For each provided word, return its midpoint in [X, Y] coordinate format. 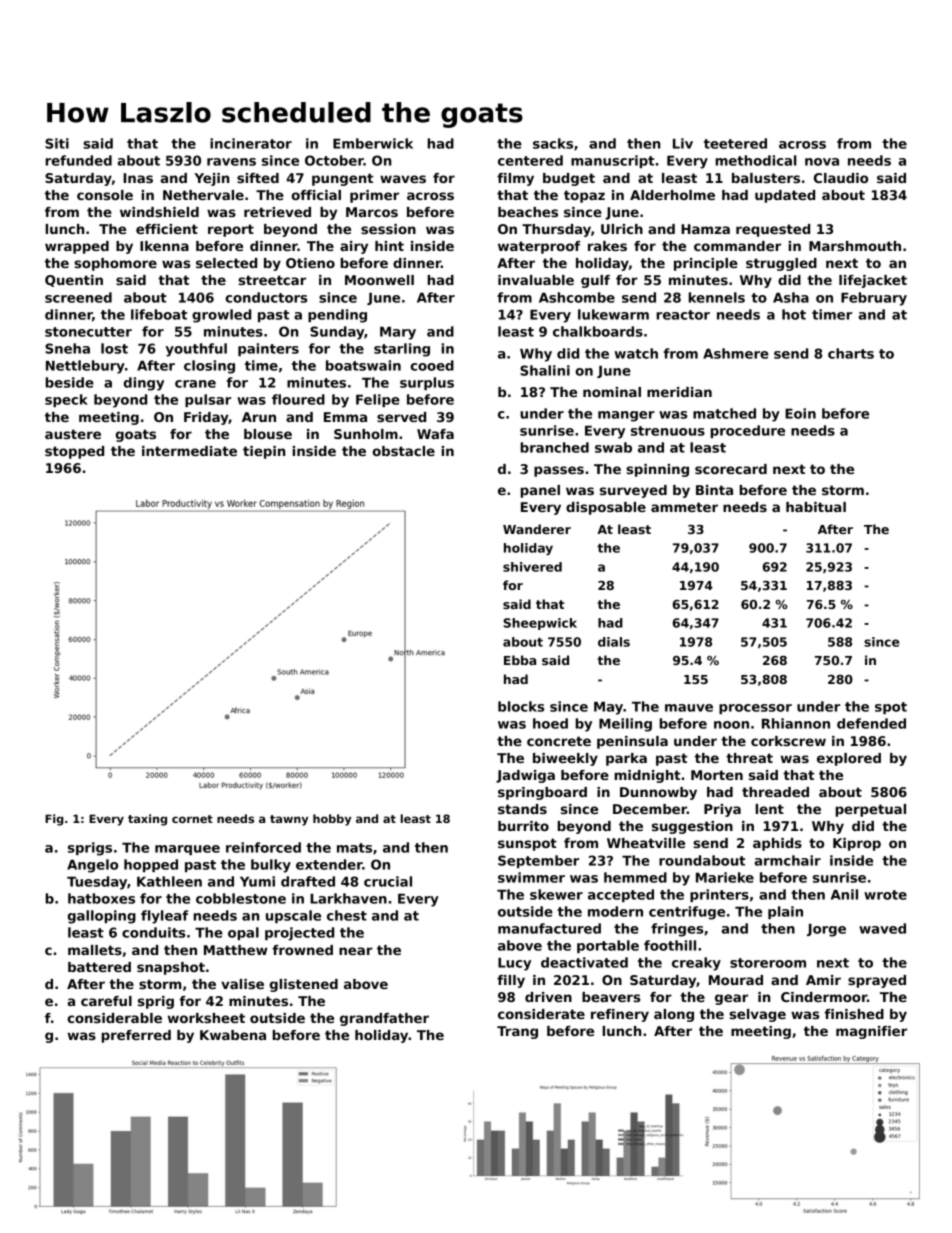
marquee [187, 850]
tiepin [264, 452]
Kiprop [857, 844]
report [231, 230]
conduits [153, 932]
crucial [388, 881]
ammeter [684, 507]
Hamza [705, 229]
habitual [816, 507]
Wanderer [537, 529]
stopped [74, 452]
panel [540, 491]
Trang [517, 1032]
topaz [584, 196]
